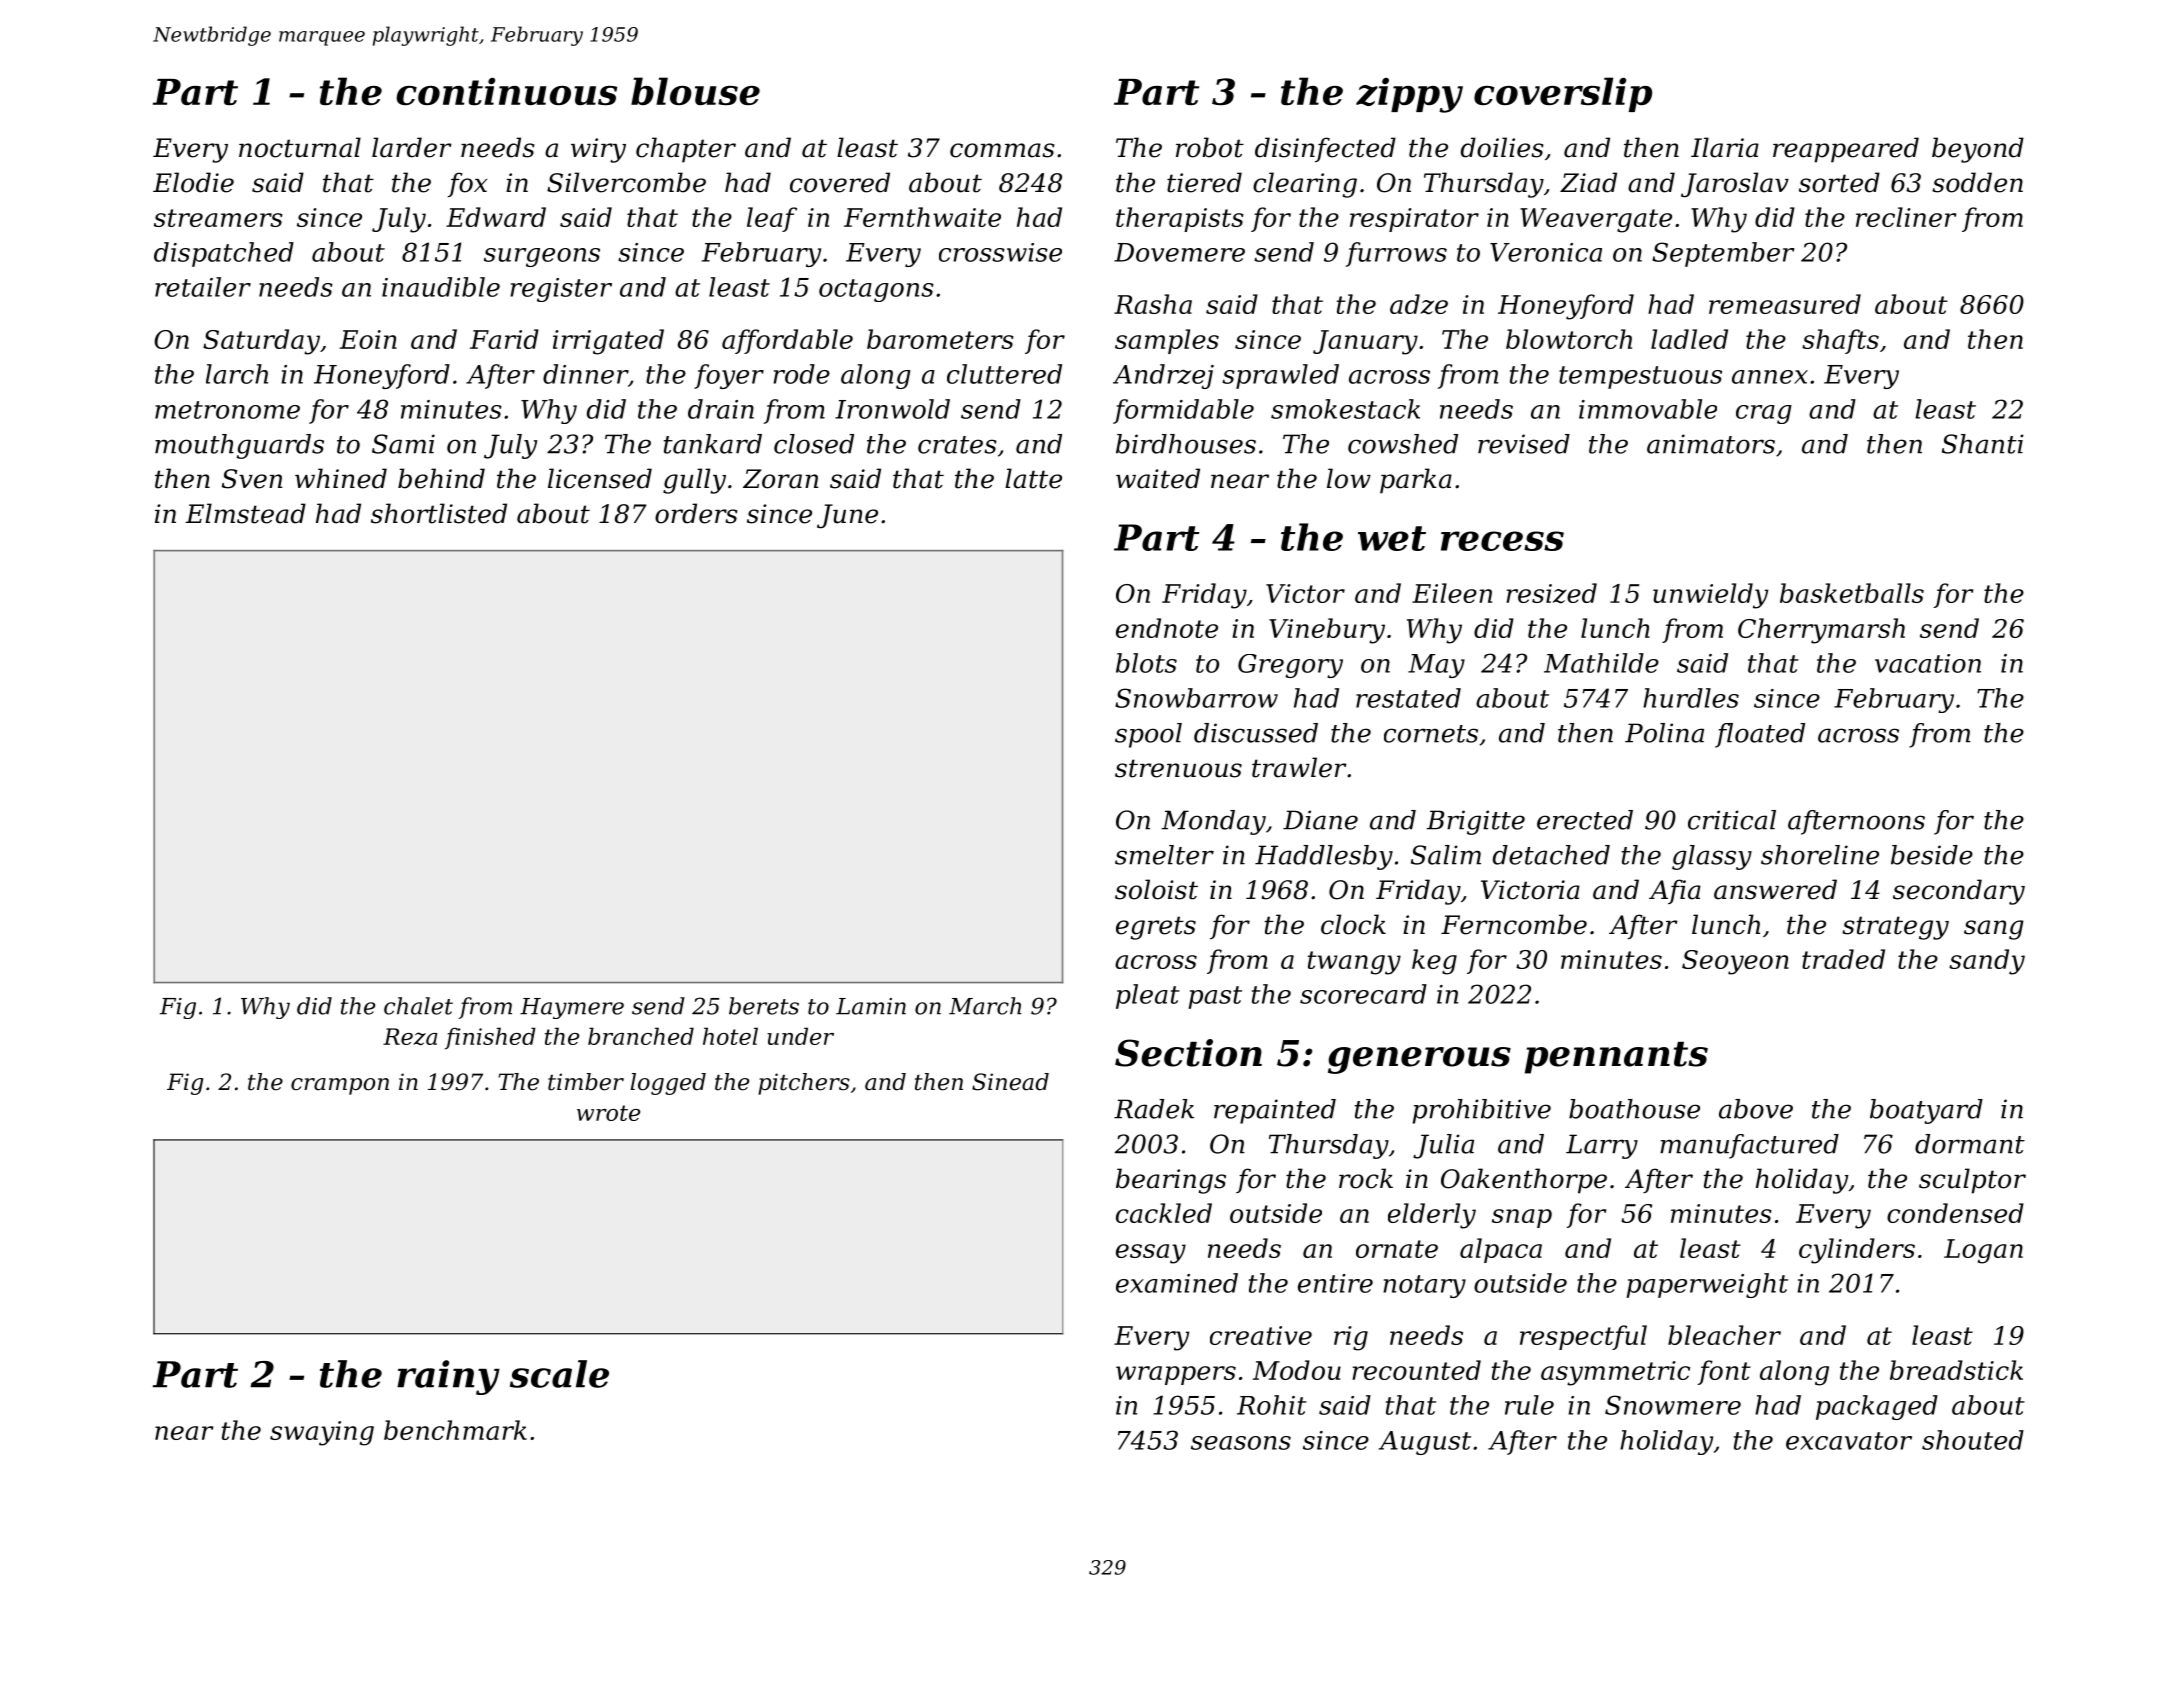  I want to click on formidable, so click(1183, 411).
